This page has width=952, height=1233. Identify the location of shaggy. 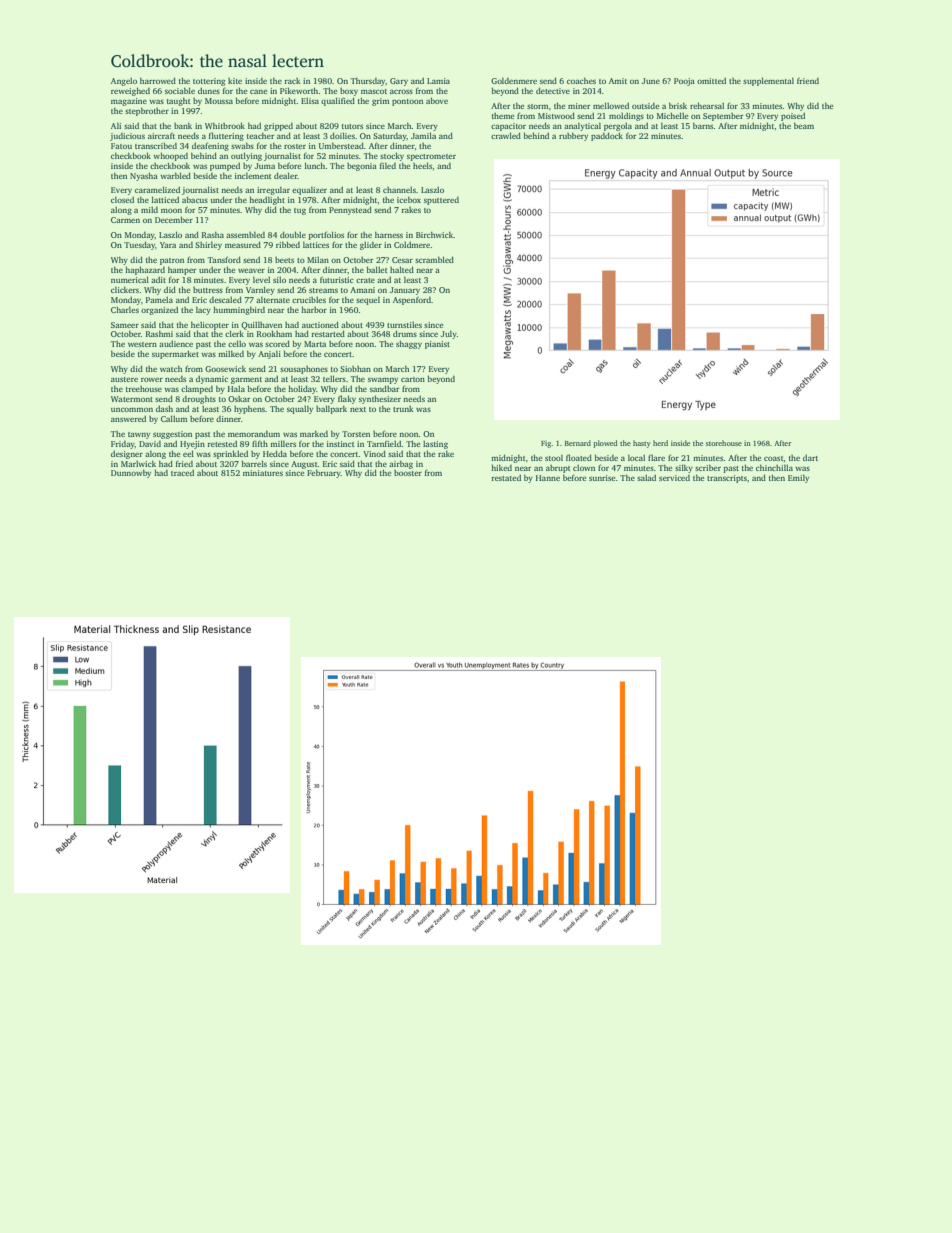
(409, 344).
